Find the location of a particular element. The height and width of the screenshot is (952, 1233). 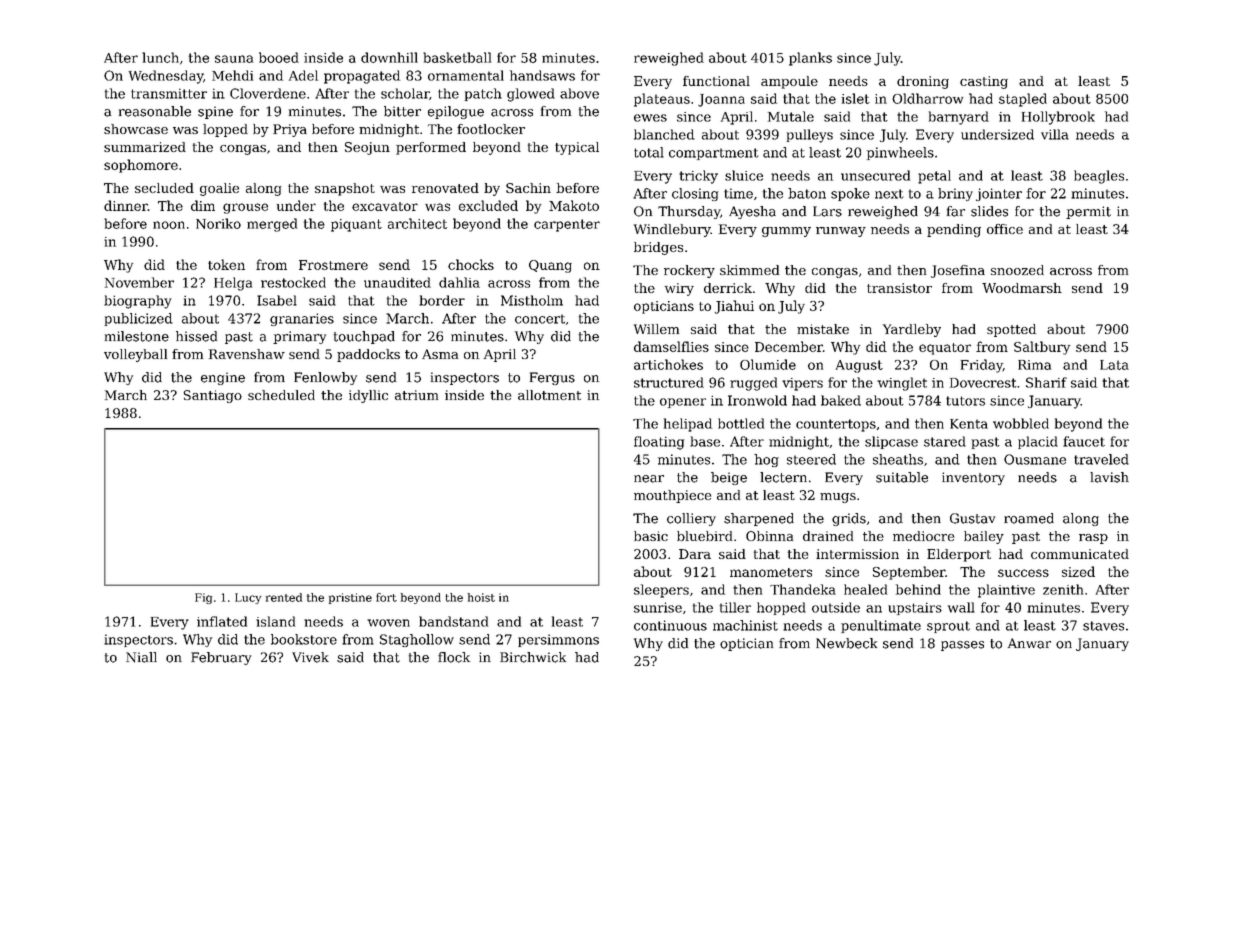

Fig is located at coordinates (203, 598).
